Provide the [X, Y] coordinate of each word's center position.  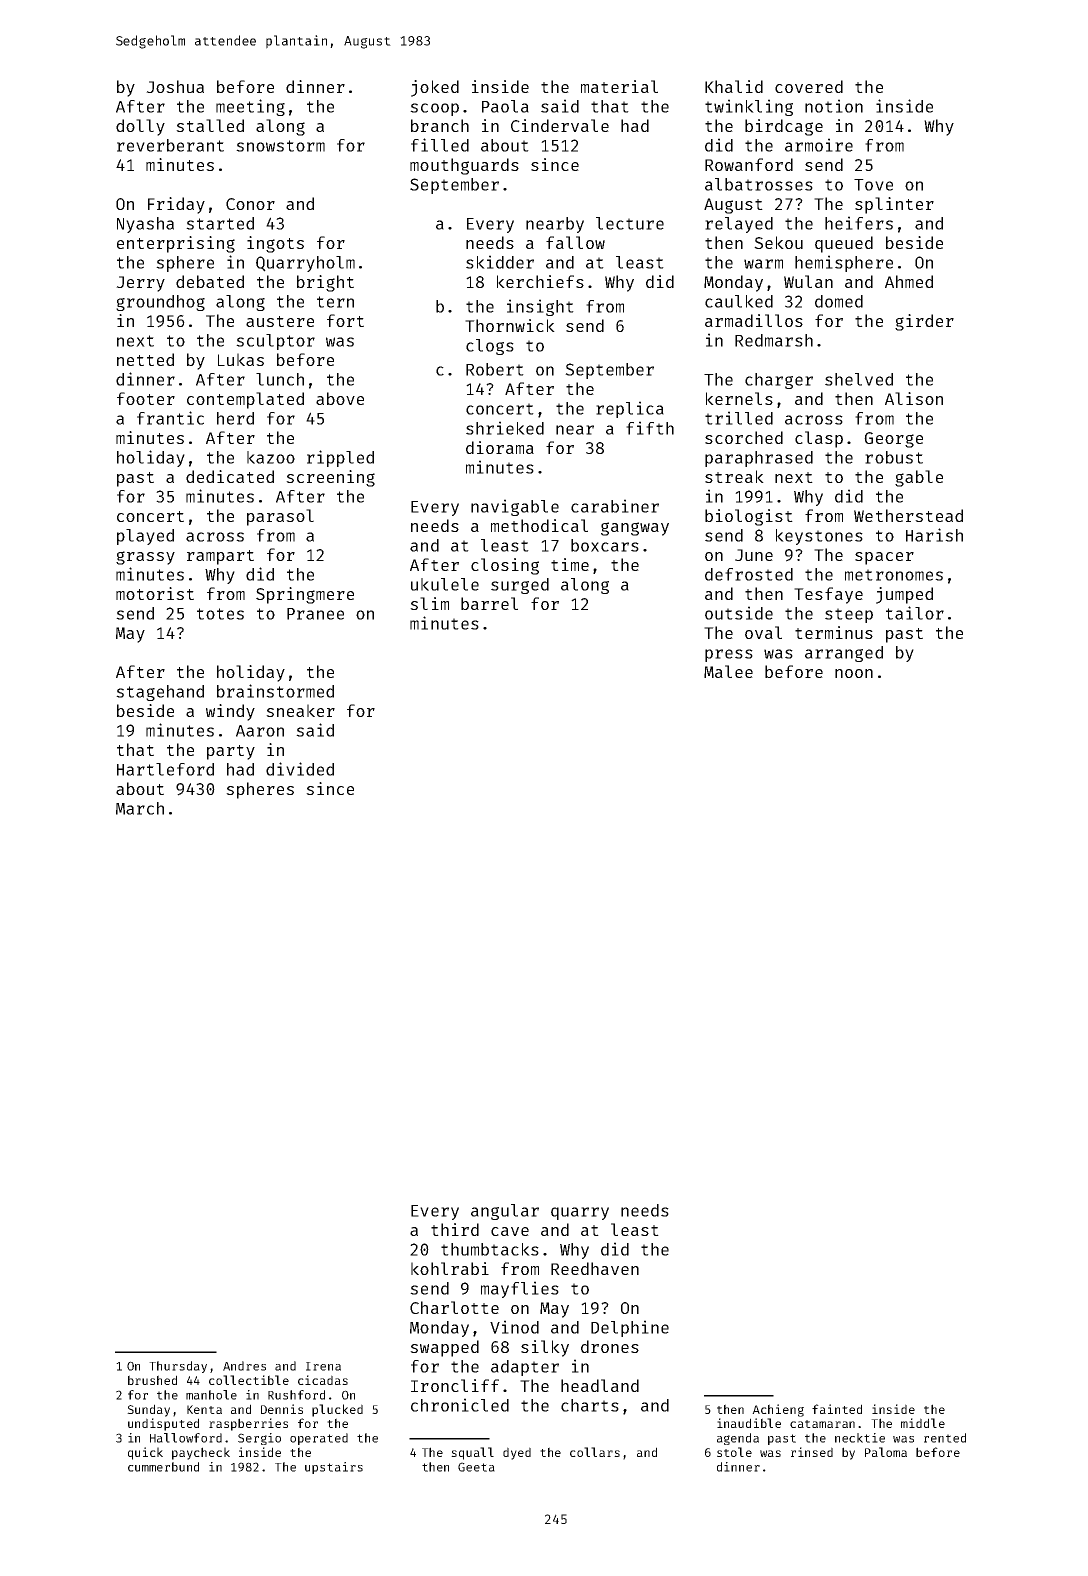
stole [734, 1452]
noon [854, 673]
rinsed [812, 1452]
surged [520, 586]
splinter [894, 205]
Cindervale [560, 125]
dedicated [230, 476]
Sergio [259, 1439]
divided [300, 769]
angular [505, 1212]
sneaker [300, 710]
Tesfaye [828, 595]
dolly [140, 127]
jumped [904, 595]
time [570, 564]
